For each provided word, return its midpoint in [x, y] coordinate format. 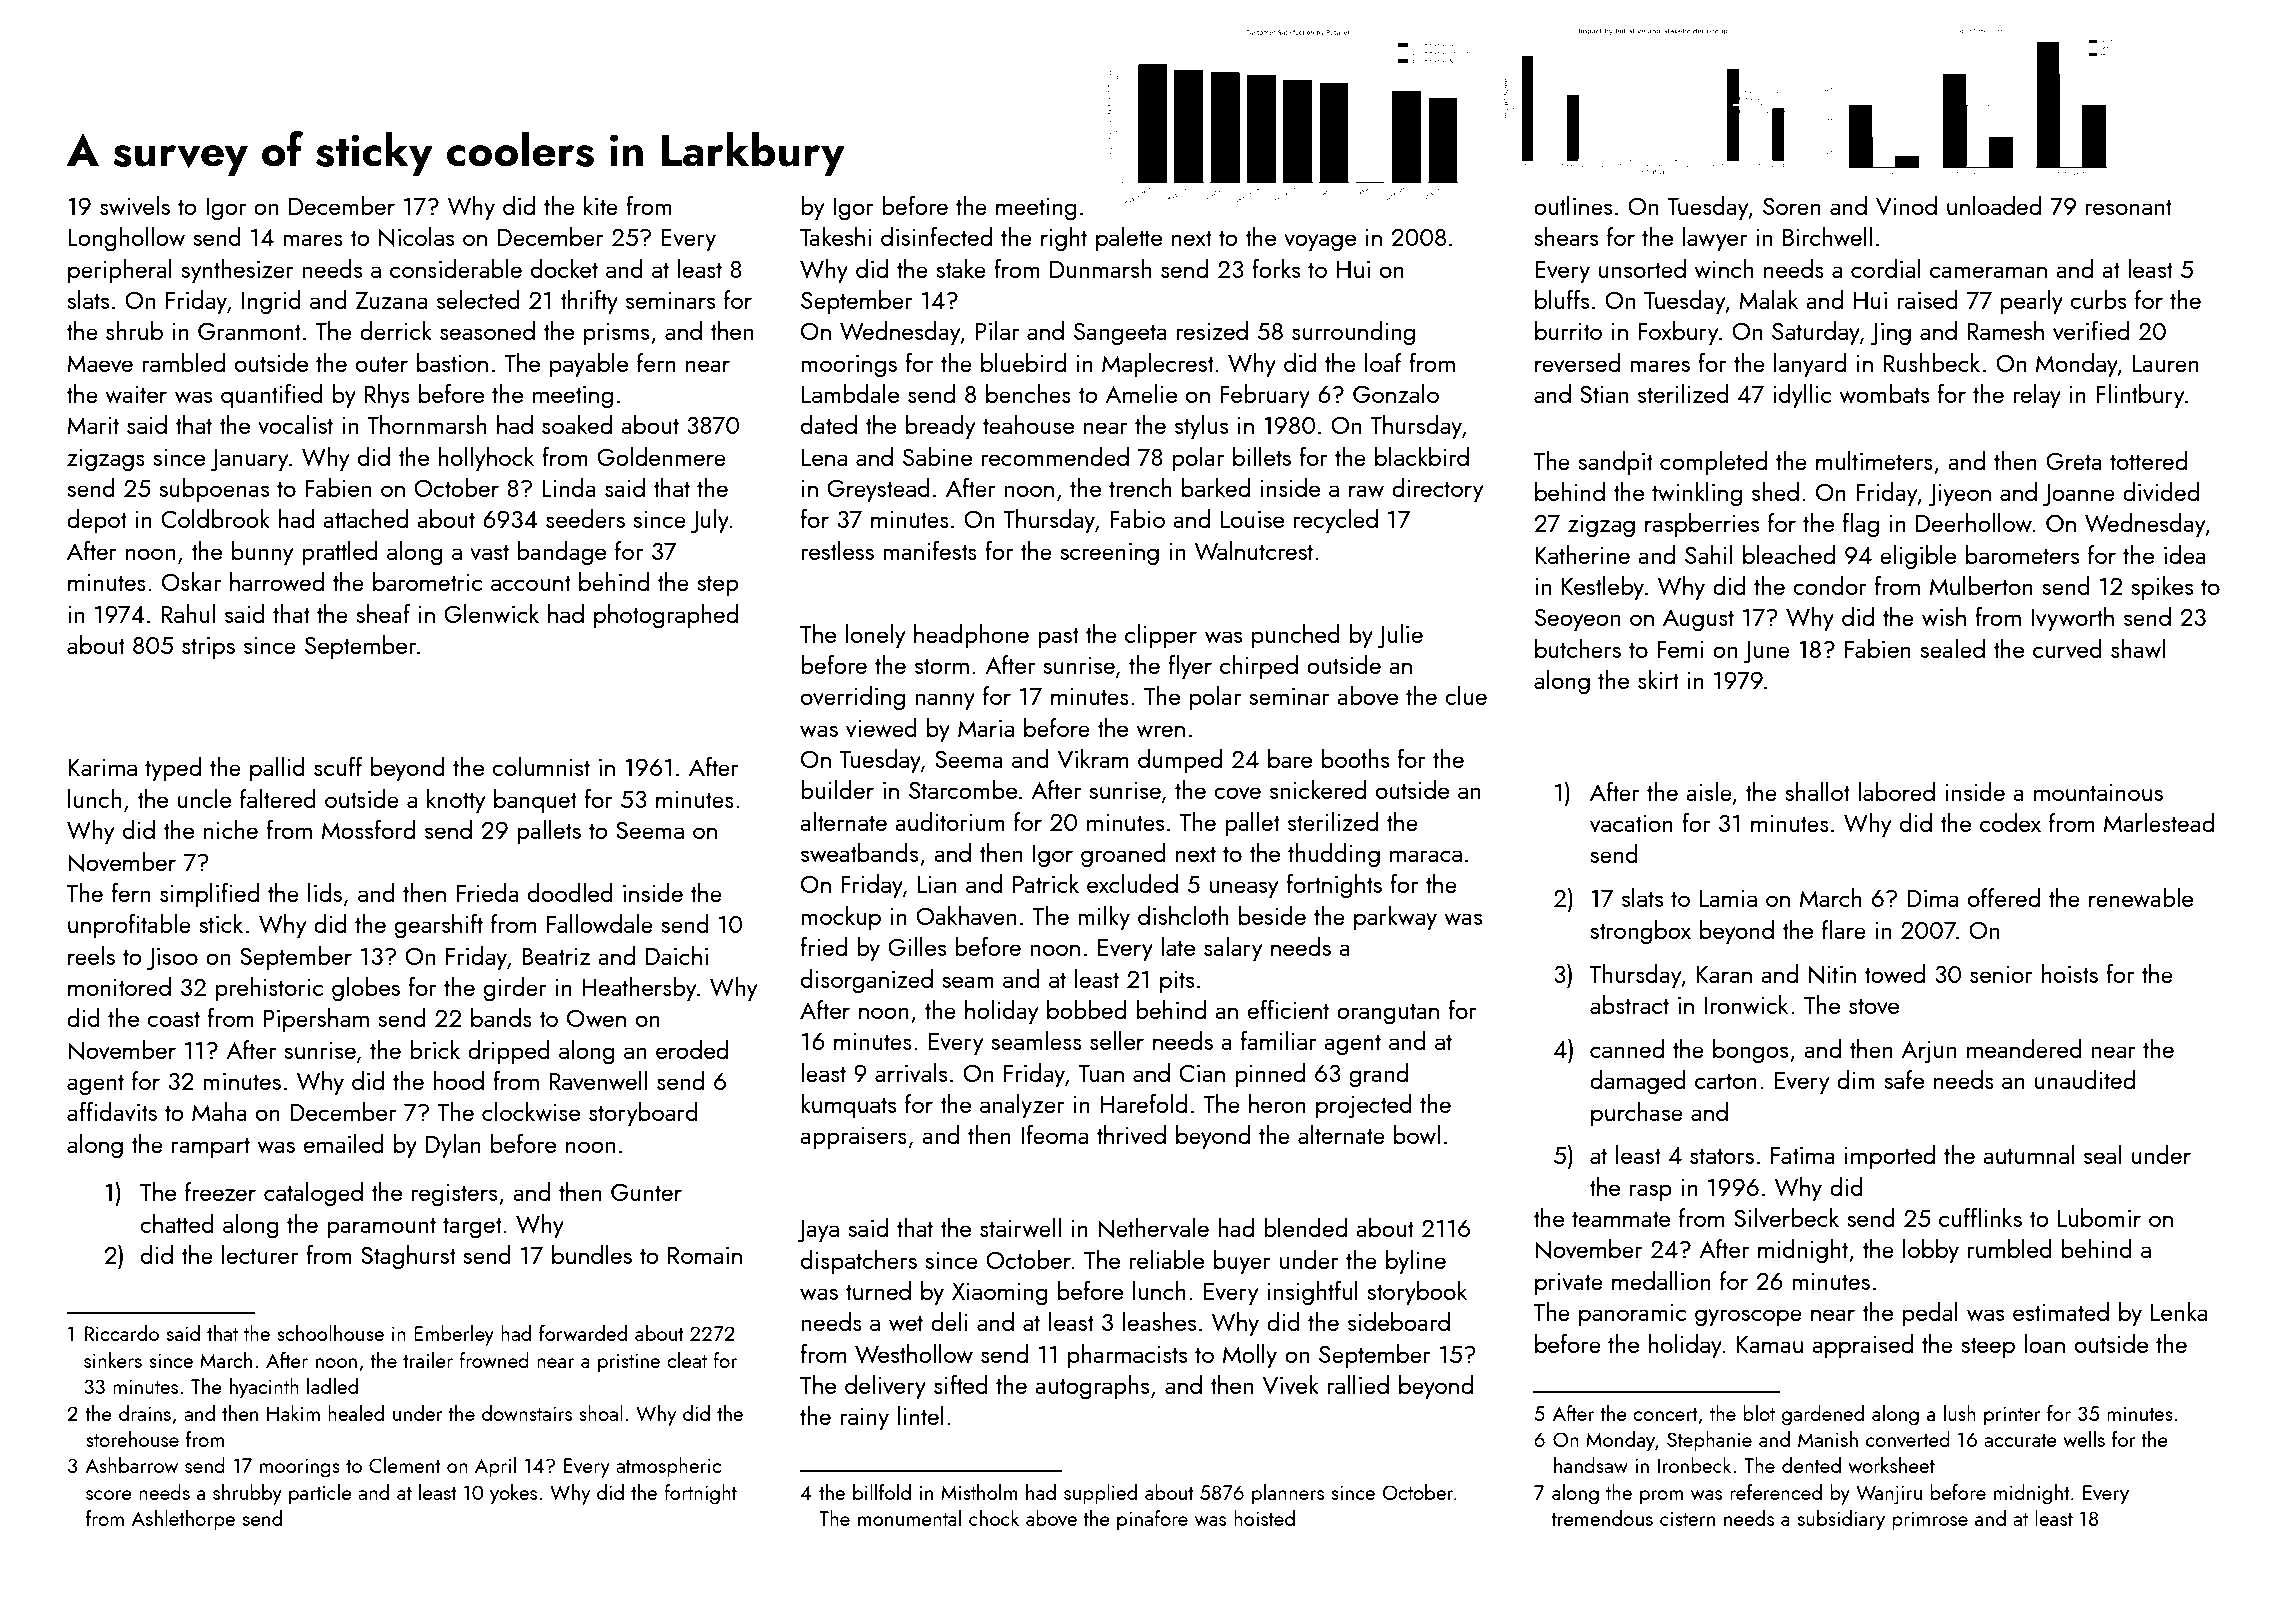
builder [837, 789]
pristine [629, 1363]
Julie [1400, 636]
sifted [961, 1384]
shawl [2138, 648]
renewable [2141, 897]
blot [1759, 1413]
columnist [541, 766]
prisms [616, 334]
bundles [592, 1254]
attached [365, 518]
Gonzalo [1396, 393]
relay [2037, 396]
